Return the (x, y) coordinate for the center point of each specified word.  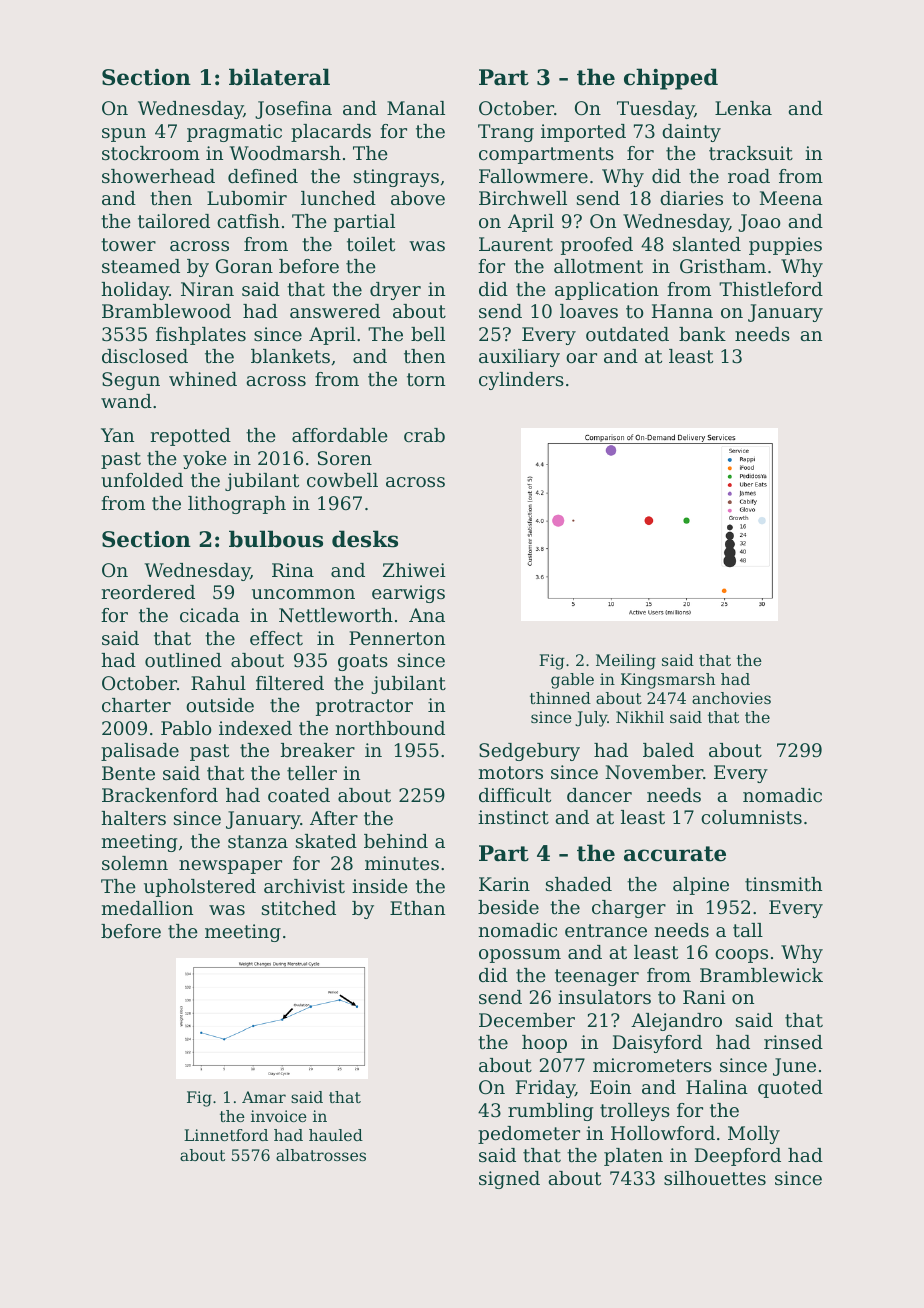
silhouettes (715, 1178)
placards (331, 133)
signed (509, 1180)
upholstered (200, 888)
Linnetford (226, 1135)
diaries (691, 198)
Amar (264, 1097)
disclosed (145, 356)
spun (124, 135)
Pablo (186, 728)
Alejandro (676, 1022)
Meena (791, 198)
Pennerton (397, 638)
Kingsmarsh (668, 681)
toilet (371, 244)
